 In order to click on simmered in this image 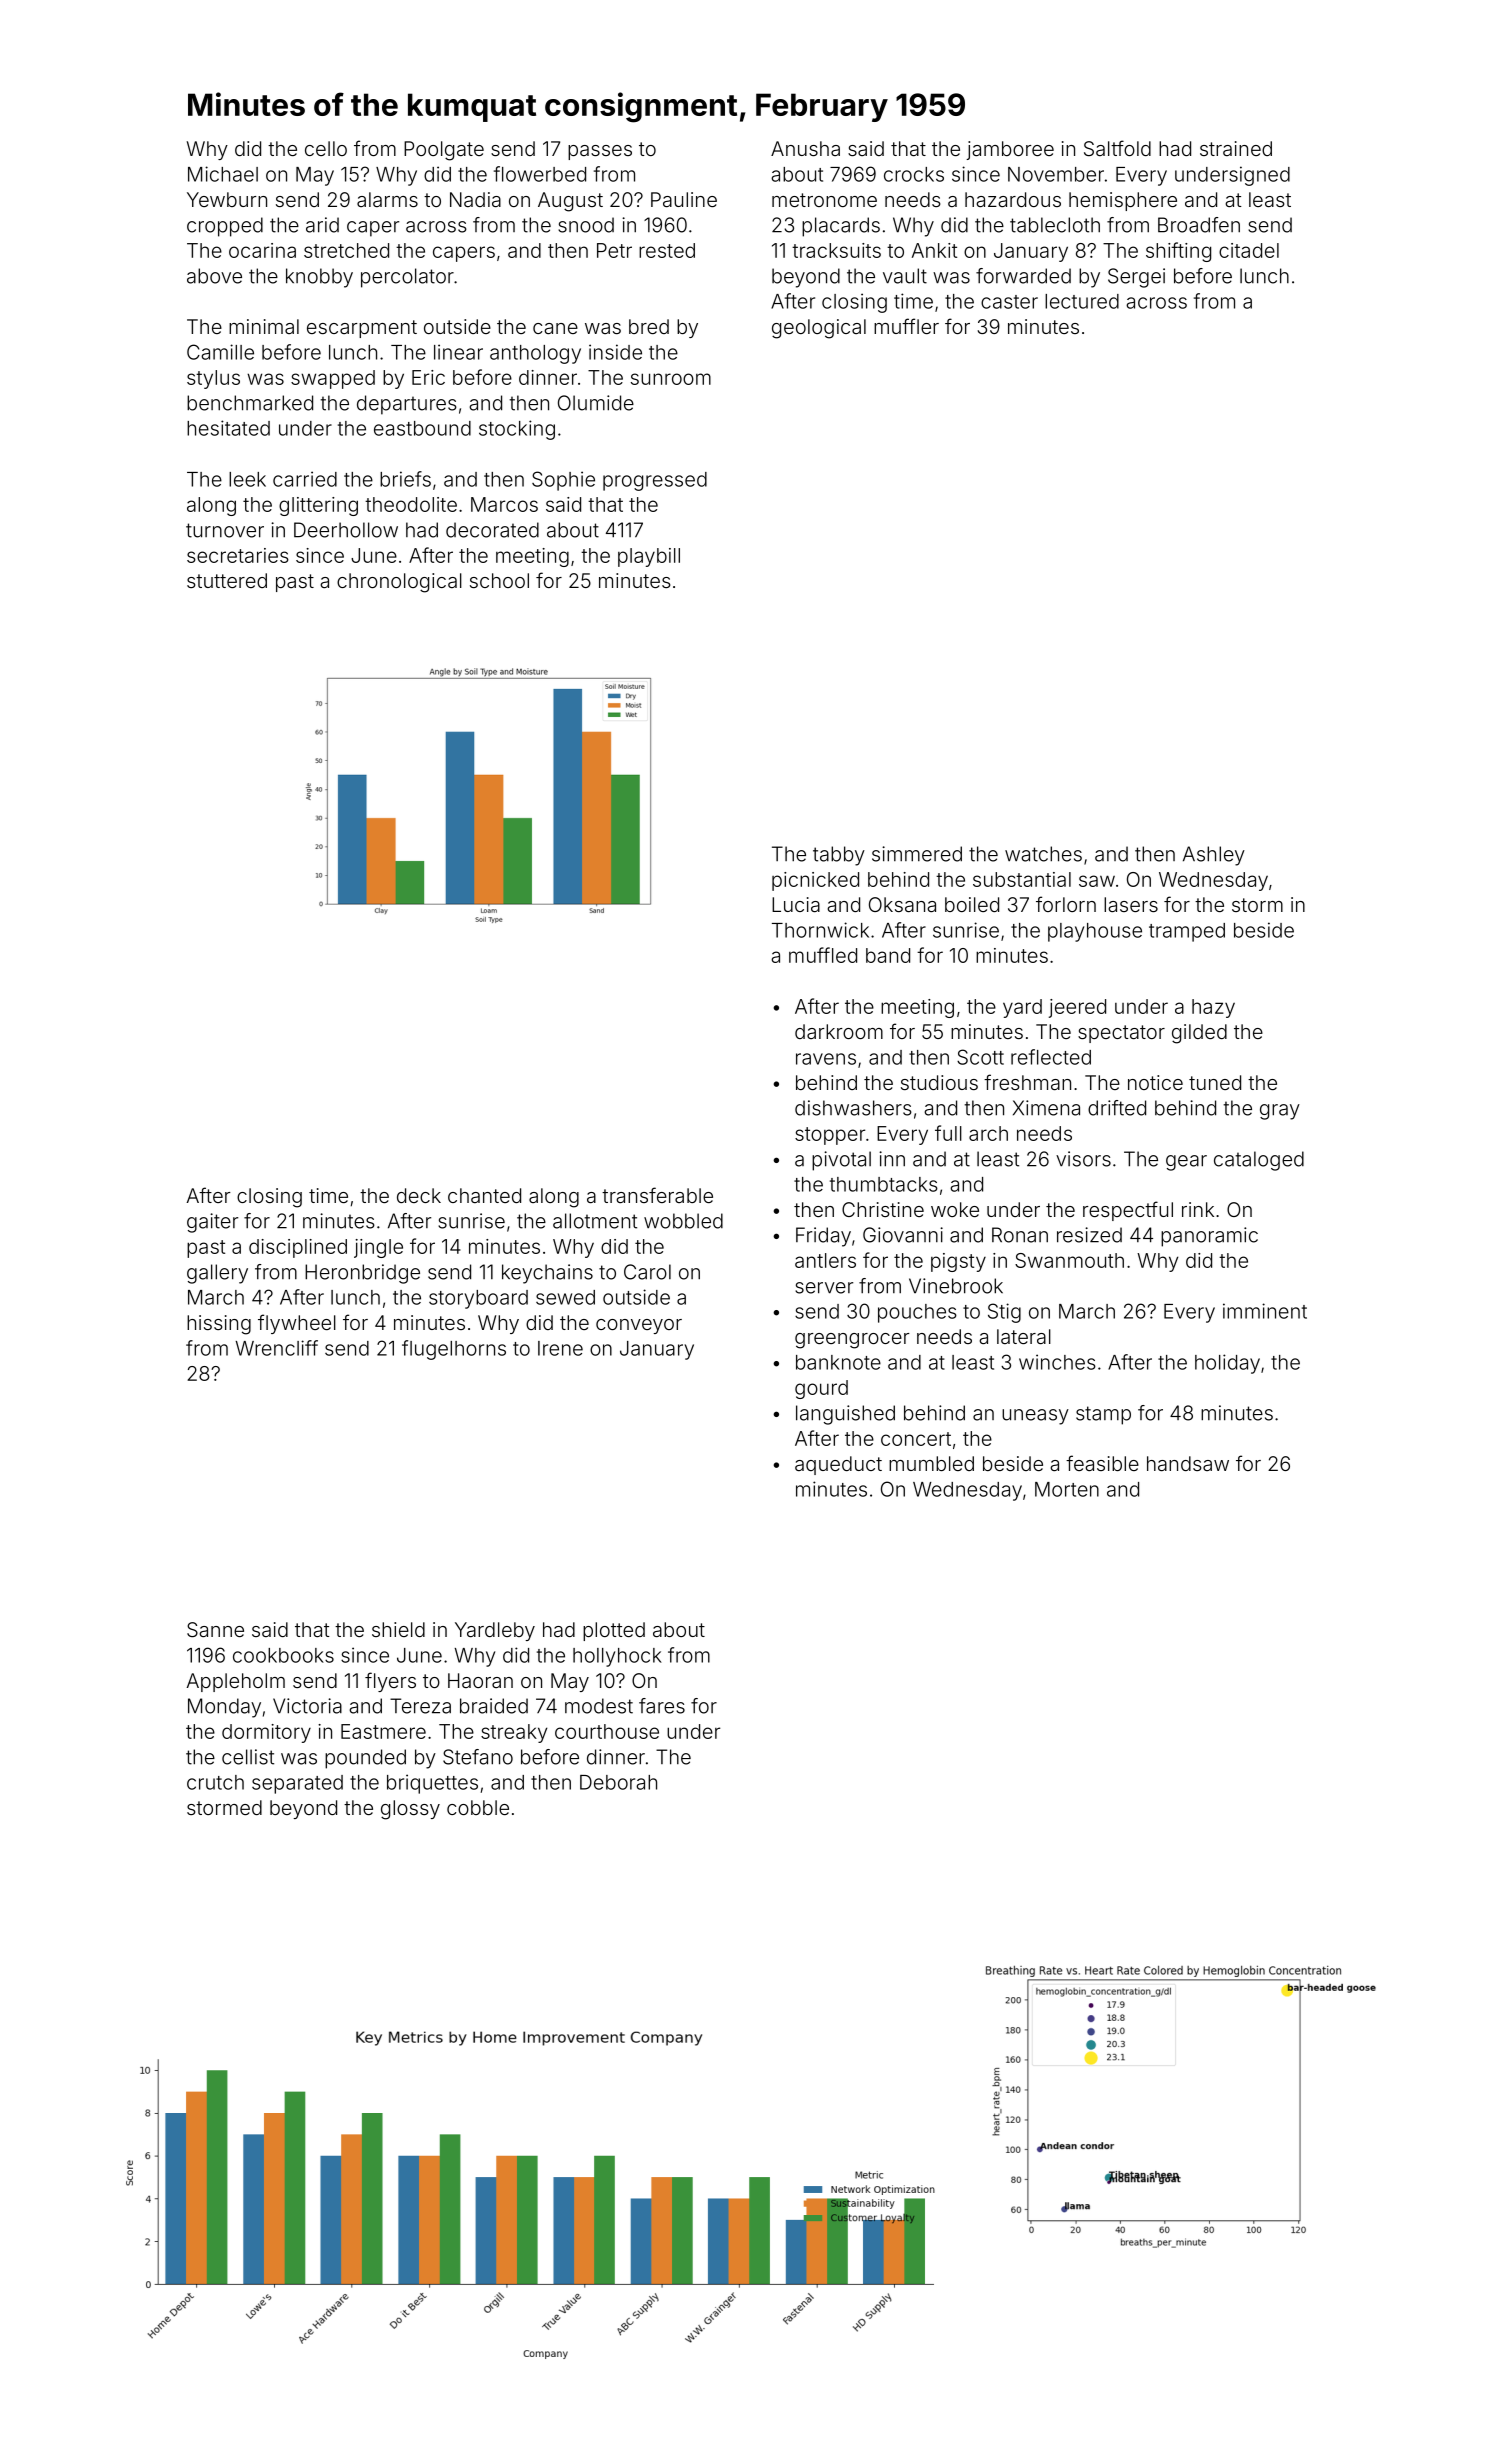, I will do `click(917, 854)`.
